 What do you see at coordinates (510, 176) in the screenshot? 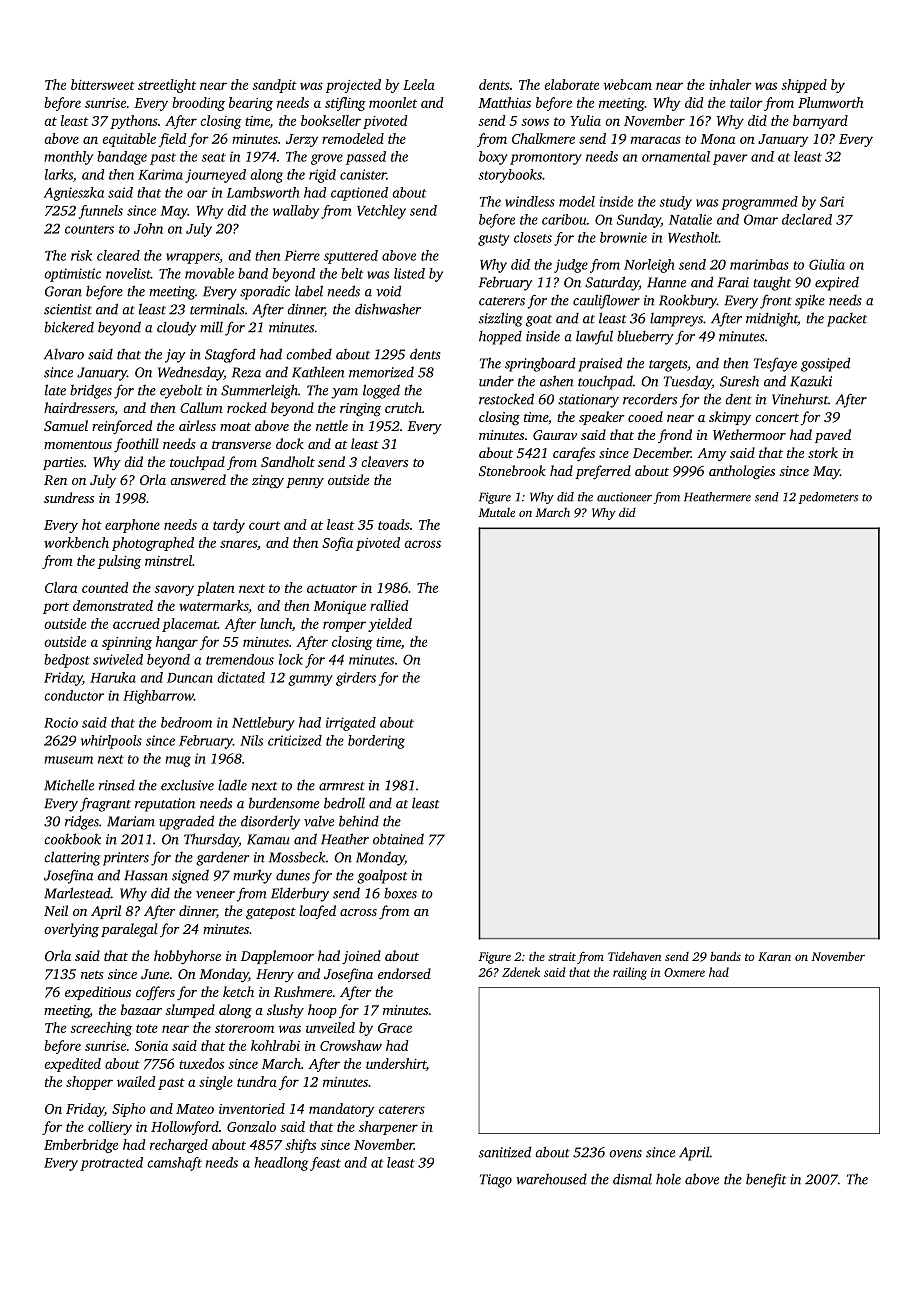
I see `storybooks` at bounding box center [510, 176].
